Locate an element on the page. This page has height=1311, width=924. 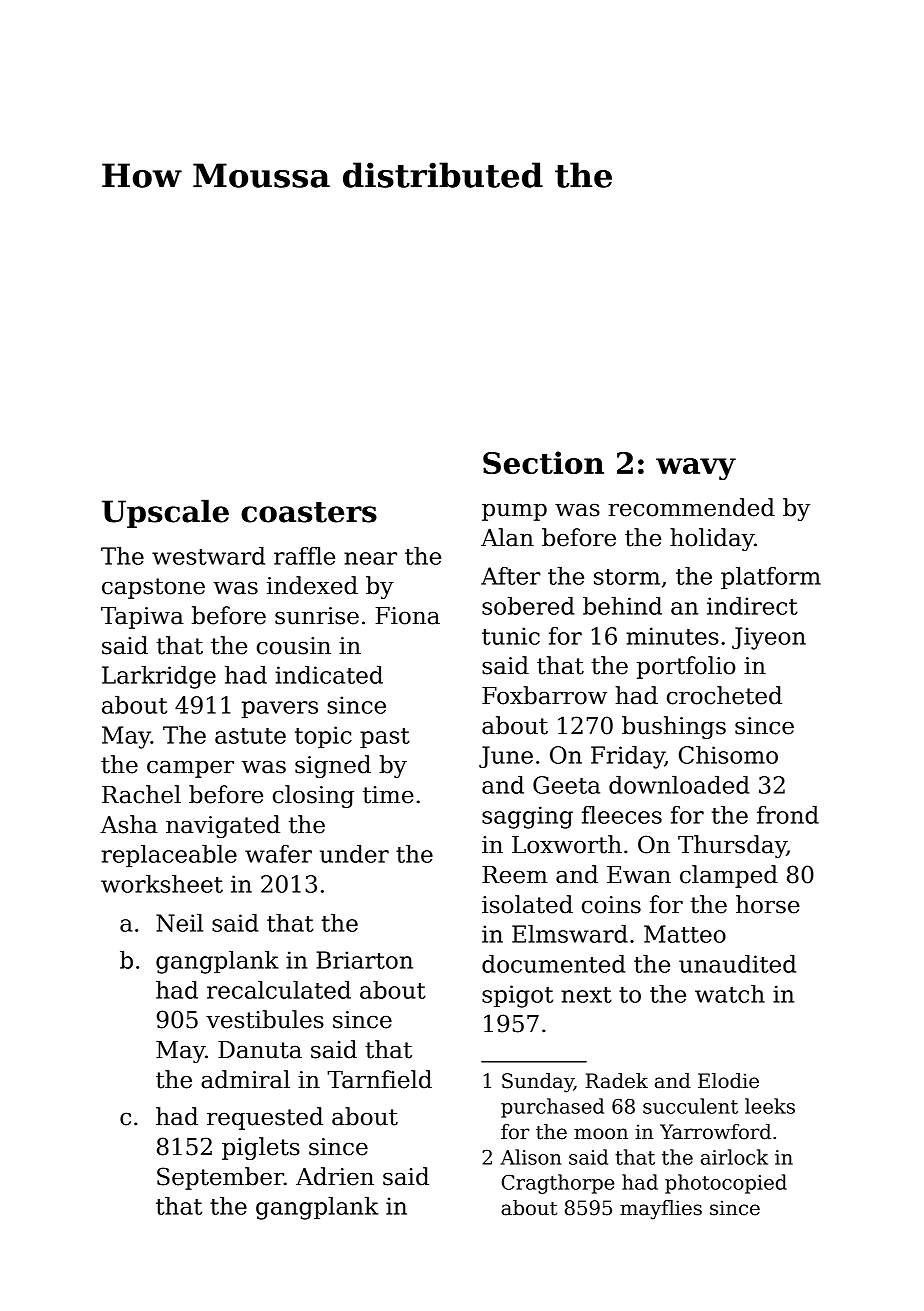
Elodie is located at coordinates (728, 1081).
